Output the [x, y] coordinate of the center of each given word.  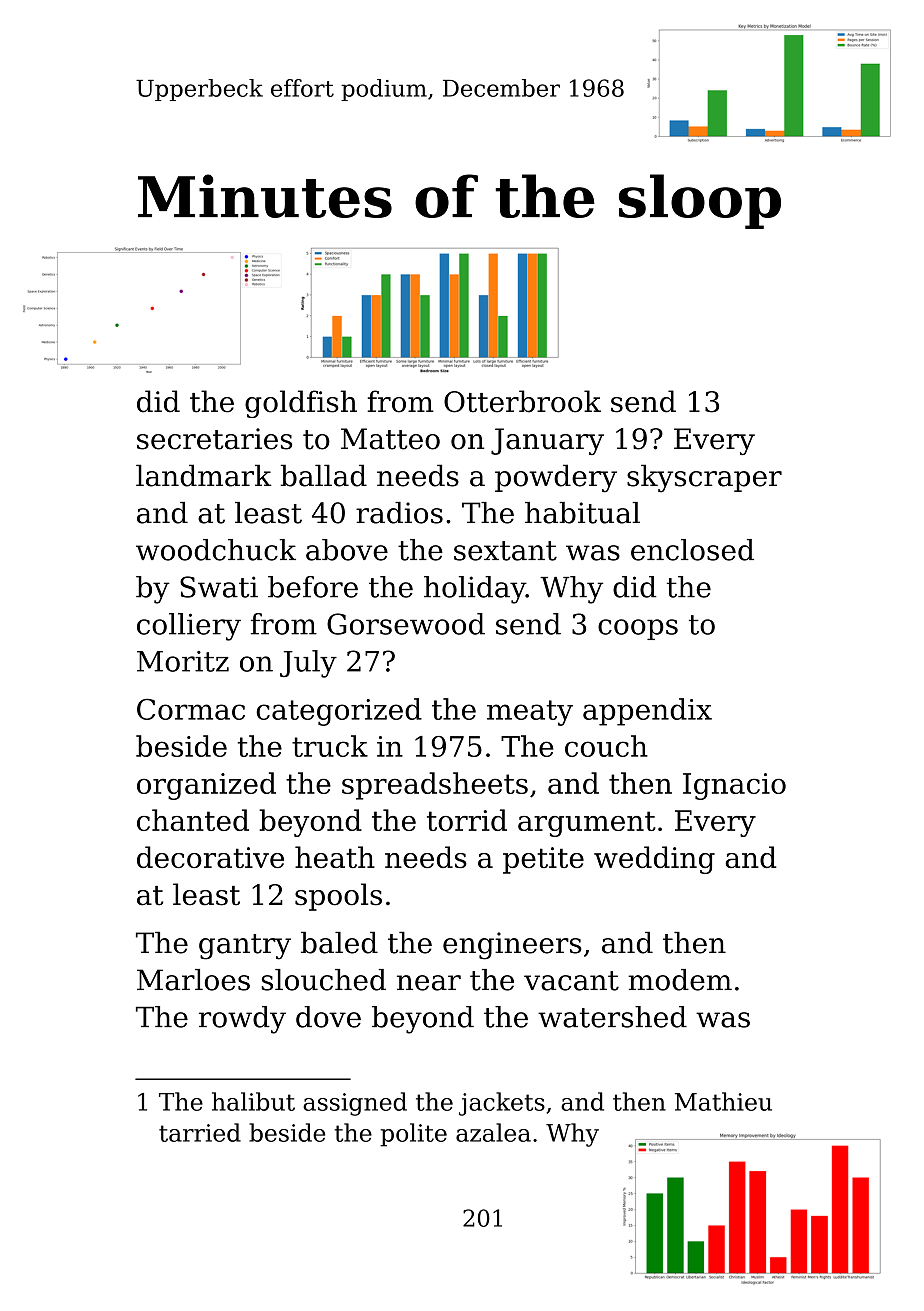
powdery [556, 478]
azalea [493, 1132]
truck [330, 746]
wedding [654, 860]
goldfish [301, 404]
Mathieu [723, 1101]
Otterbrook [522, 401]
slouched [324, 980]
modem [680, 980]
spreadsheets [435, 786]
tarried [200, 1132]
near [429, 983]
